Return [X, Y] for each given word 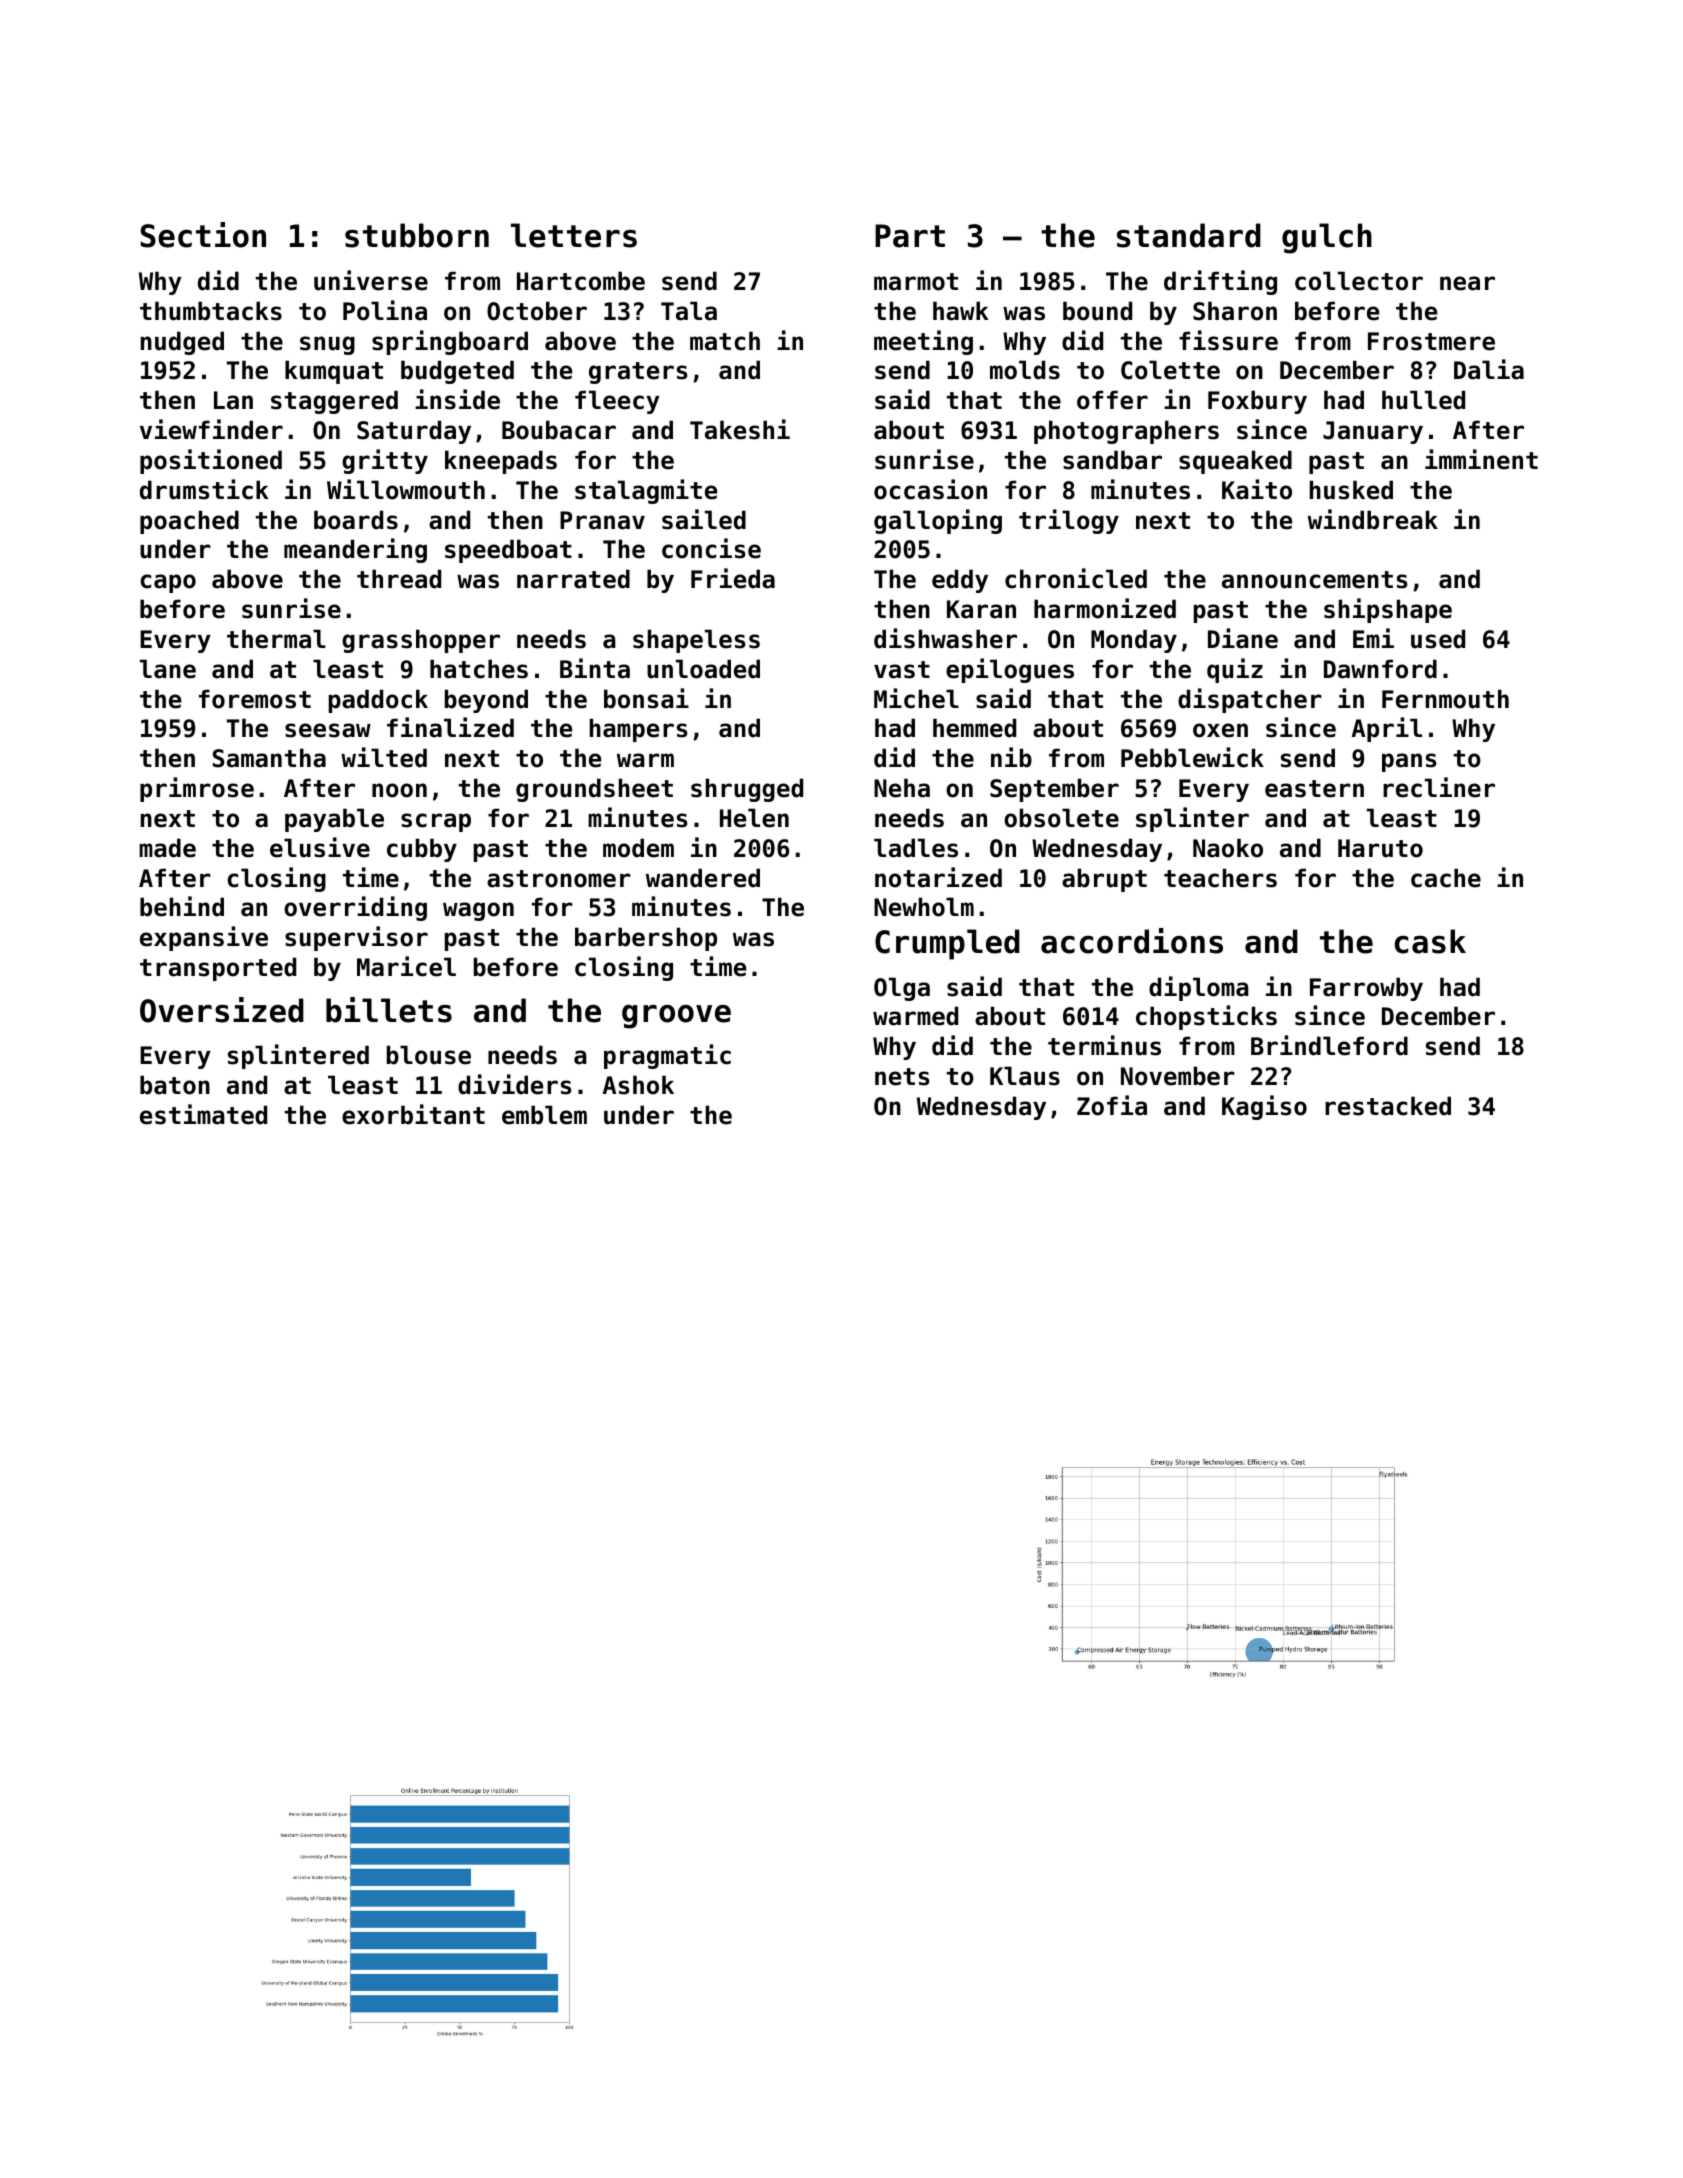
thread [399, 579]
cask [1430, 941]
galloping [938, 521]
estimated [203, 1114]
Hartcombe [581, 281]
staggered [334, 402]
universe [371, 280]
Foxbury [1257, 402]
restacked [1388, 1106]
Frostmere [1431, 341]
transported [218, 969]
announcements [1315, 580]
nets [902, 1077]
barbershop [646, 939]
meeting [923, 342]
